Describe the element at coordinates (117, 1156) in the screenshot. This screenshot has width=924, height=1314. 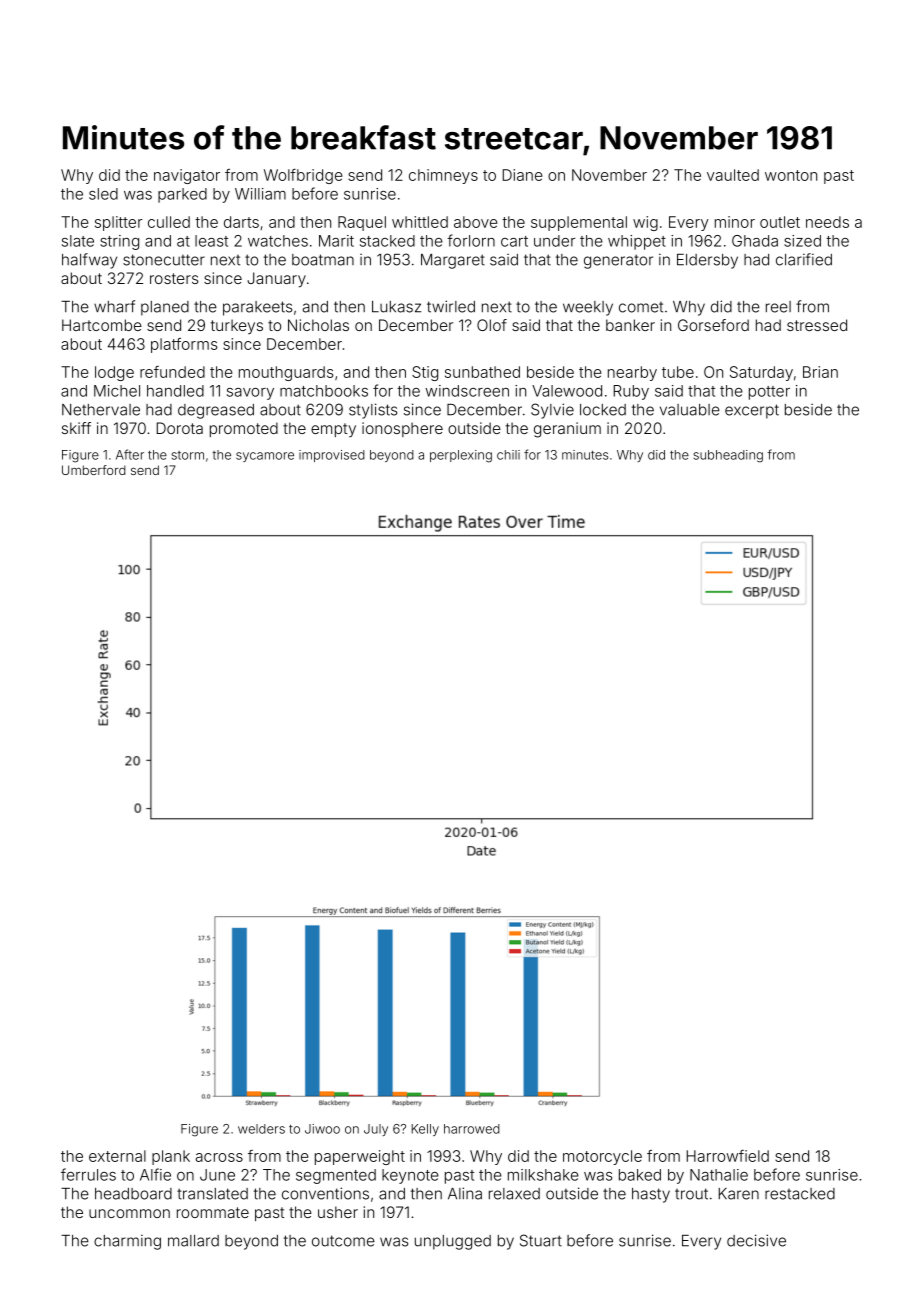
I see `external` at that location.
